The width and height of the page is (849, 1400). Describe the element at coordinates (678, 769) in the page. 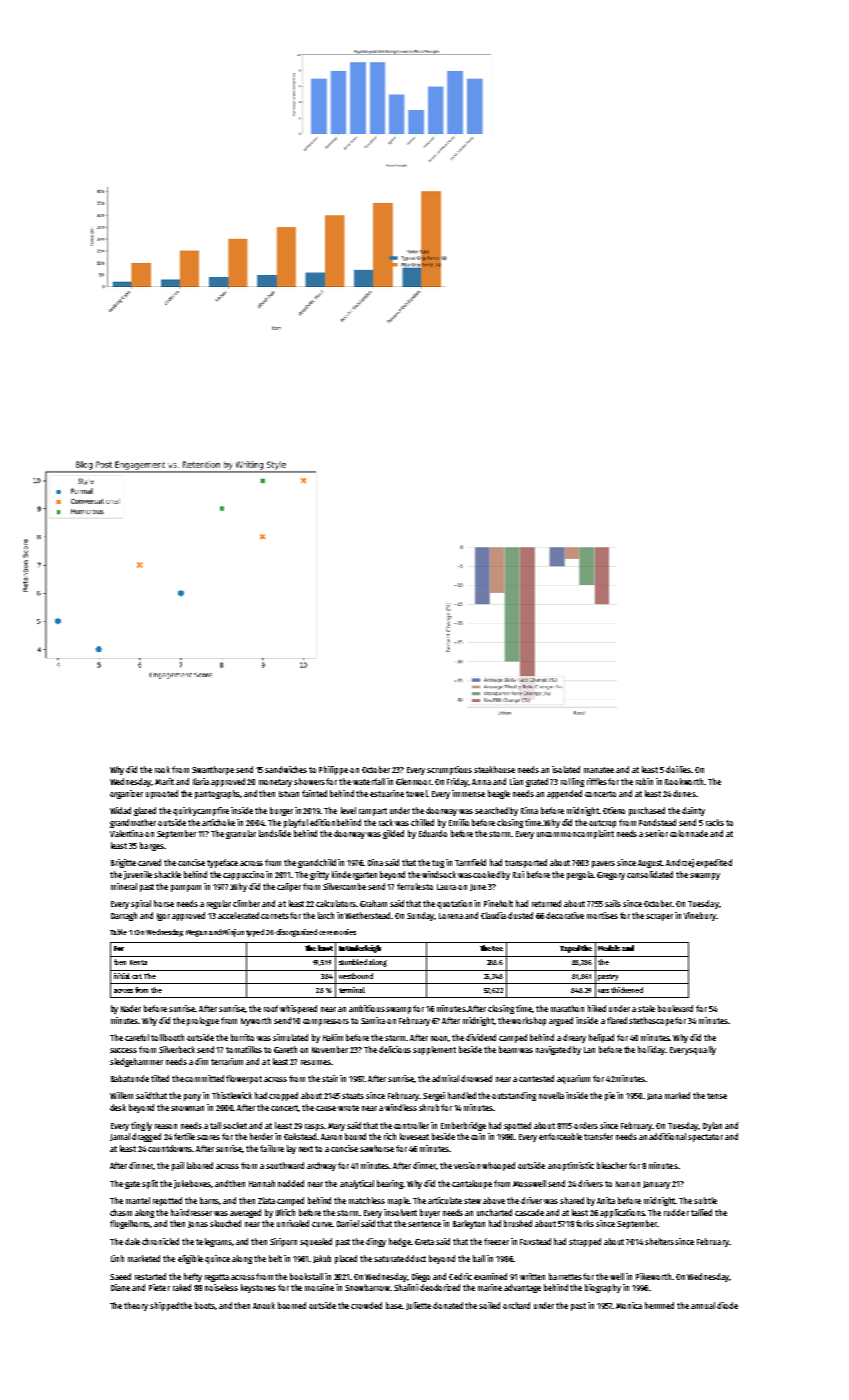

I see `doilies` at that location.
